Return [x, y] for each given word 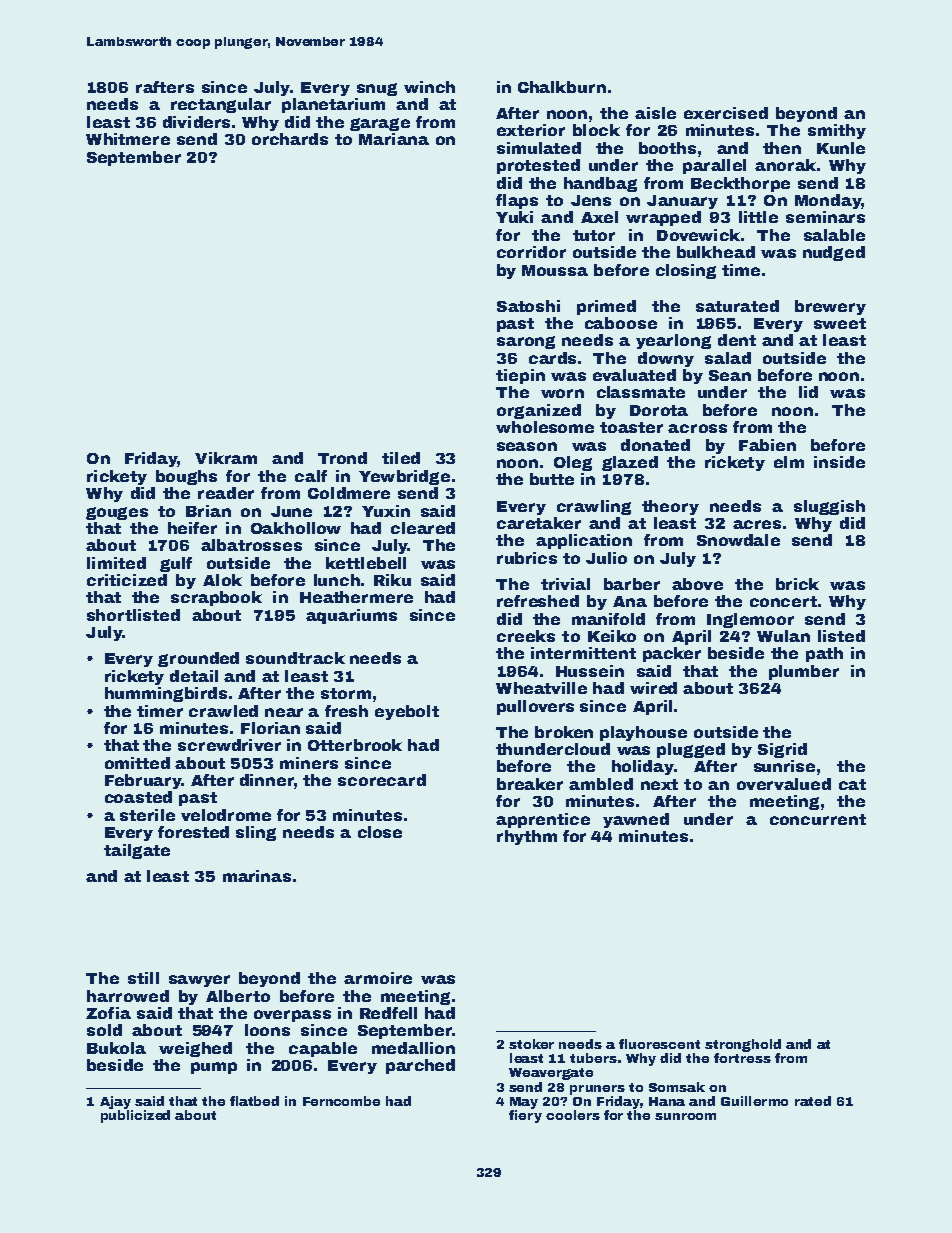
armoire [378, 978]
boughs [186, 477]
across [697, 428]
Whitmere [128, 139]
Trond [342, 458]
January [682, 202]
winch [429, 87]
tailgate [137, 851]
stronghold [743, 1045]
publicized [135, 1116]
